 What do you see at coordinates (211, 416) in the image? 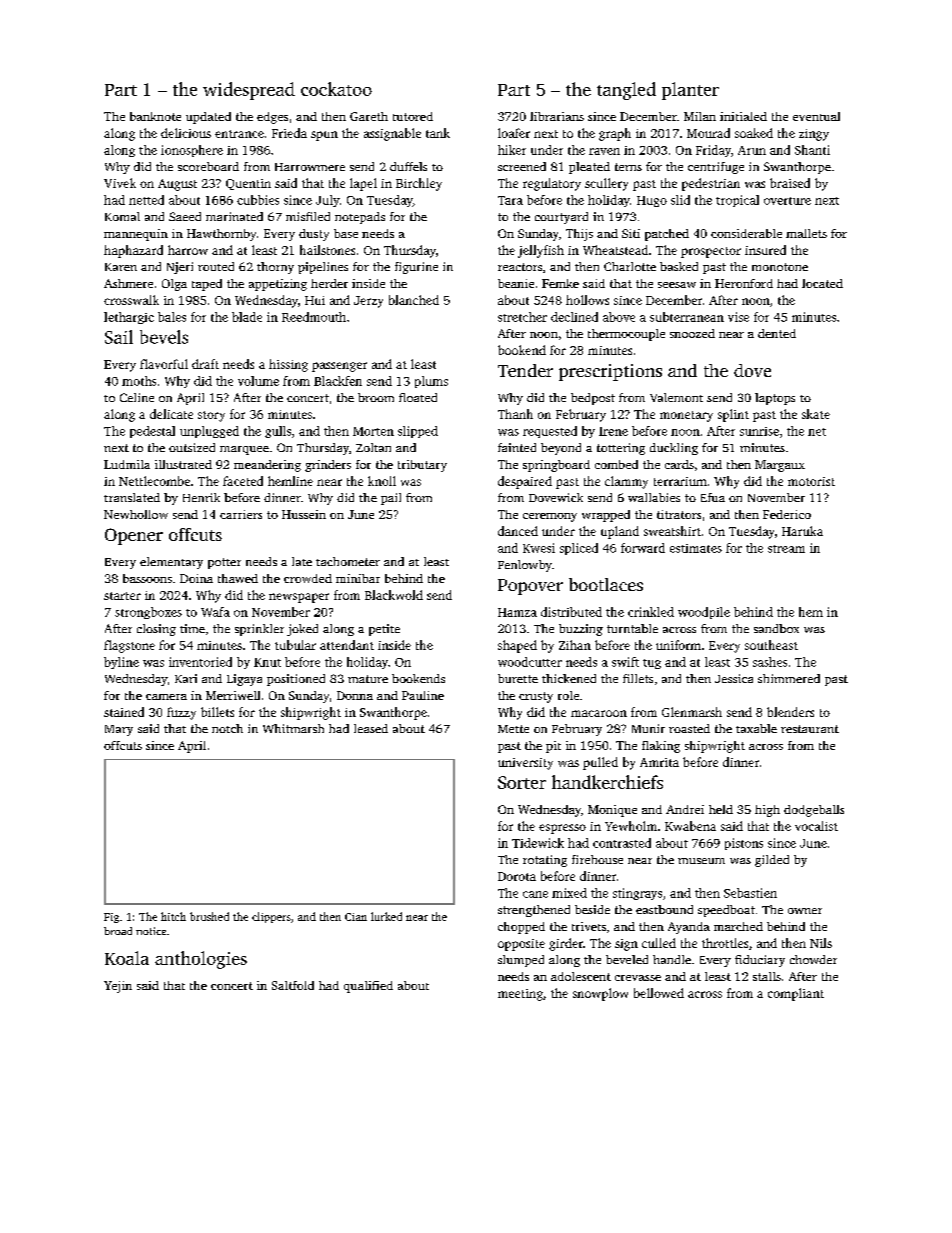
I see `story` at bounding box center [211, 416].
